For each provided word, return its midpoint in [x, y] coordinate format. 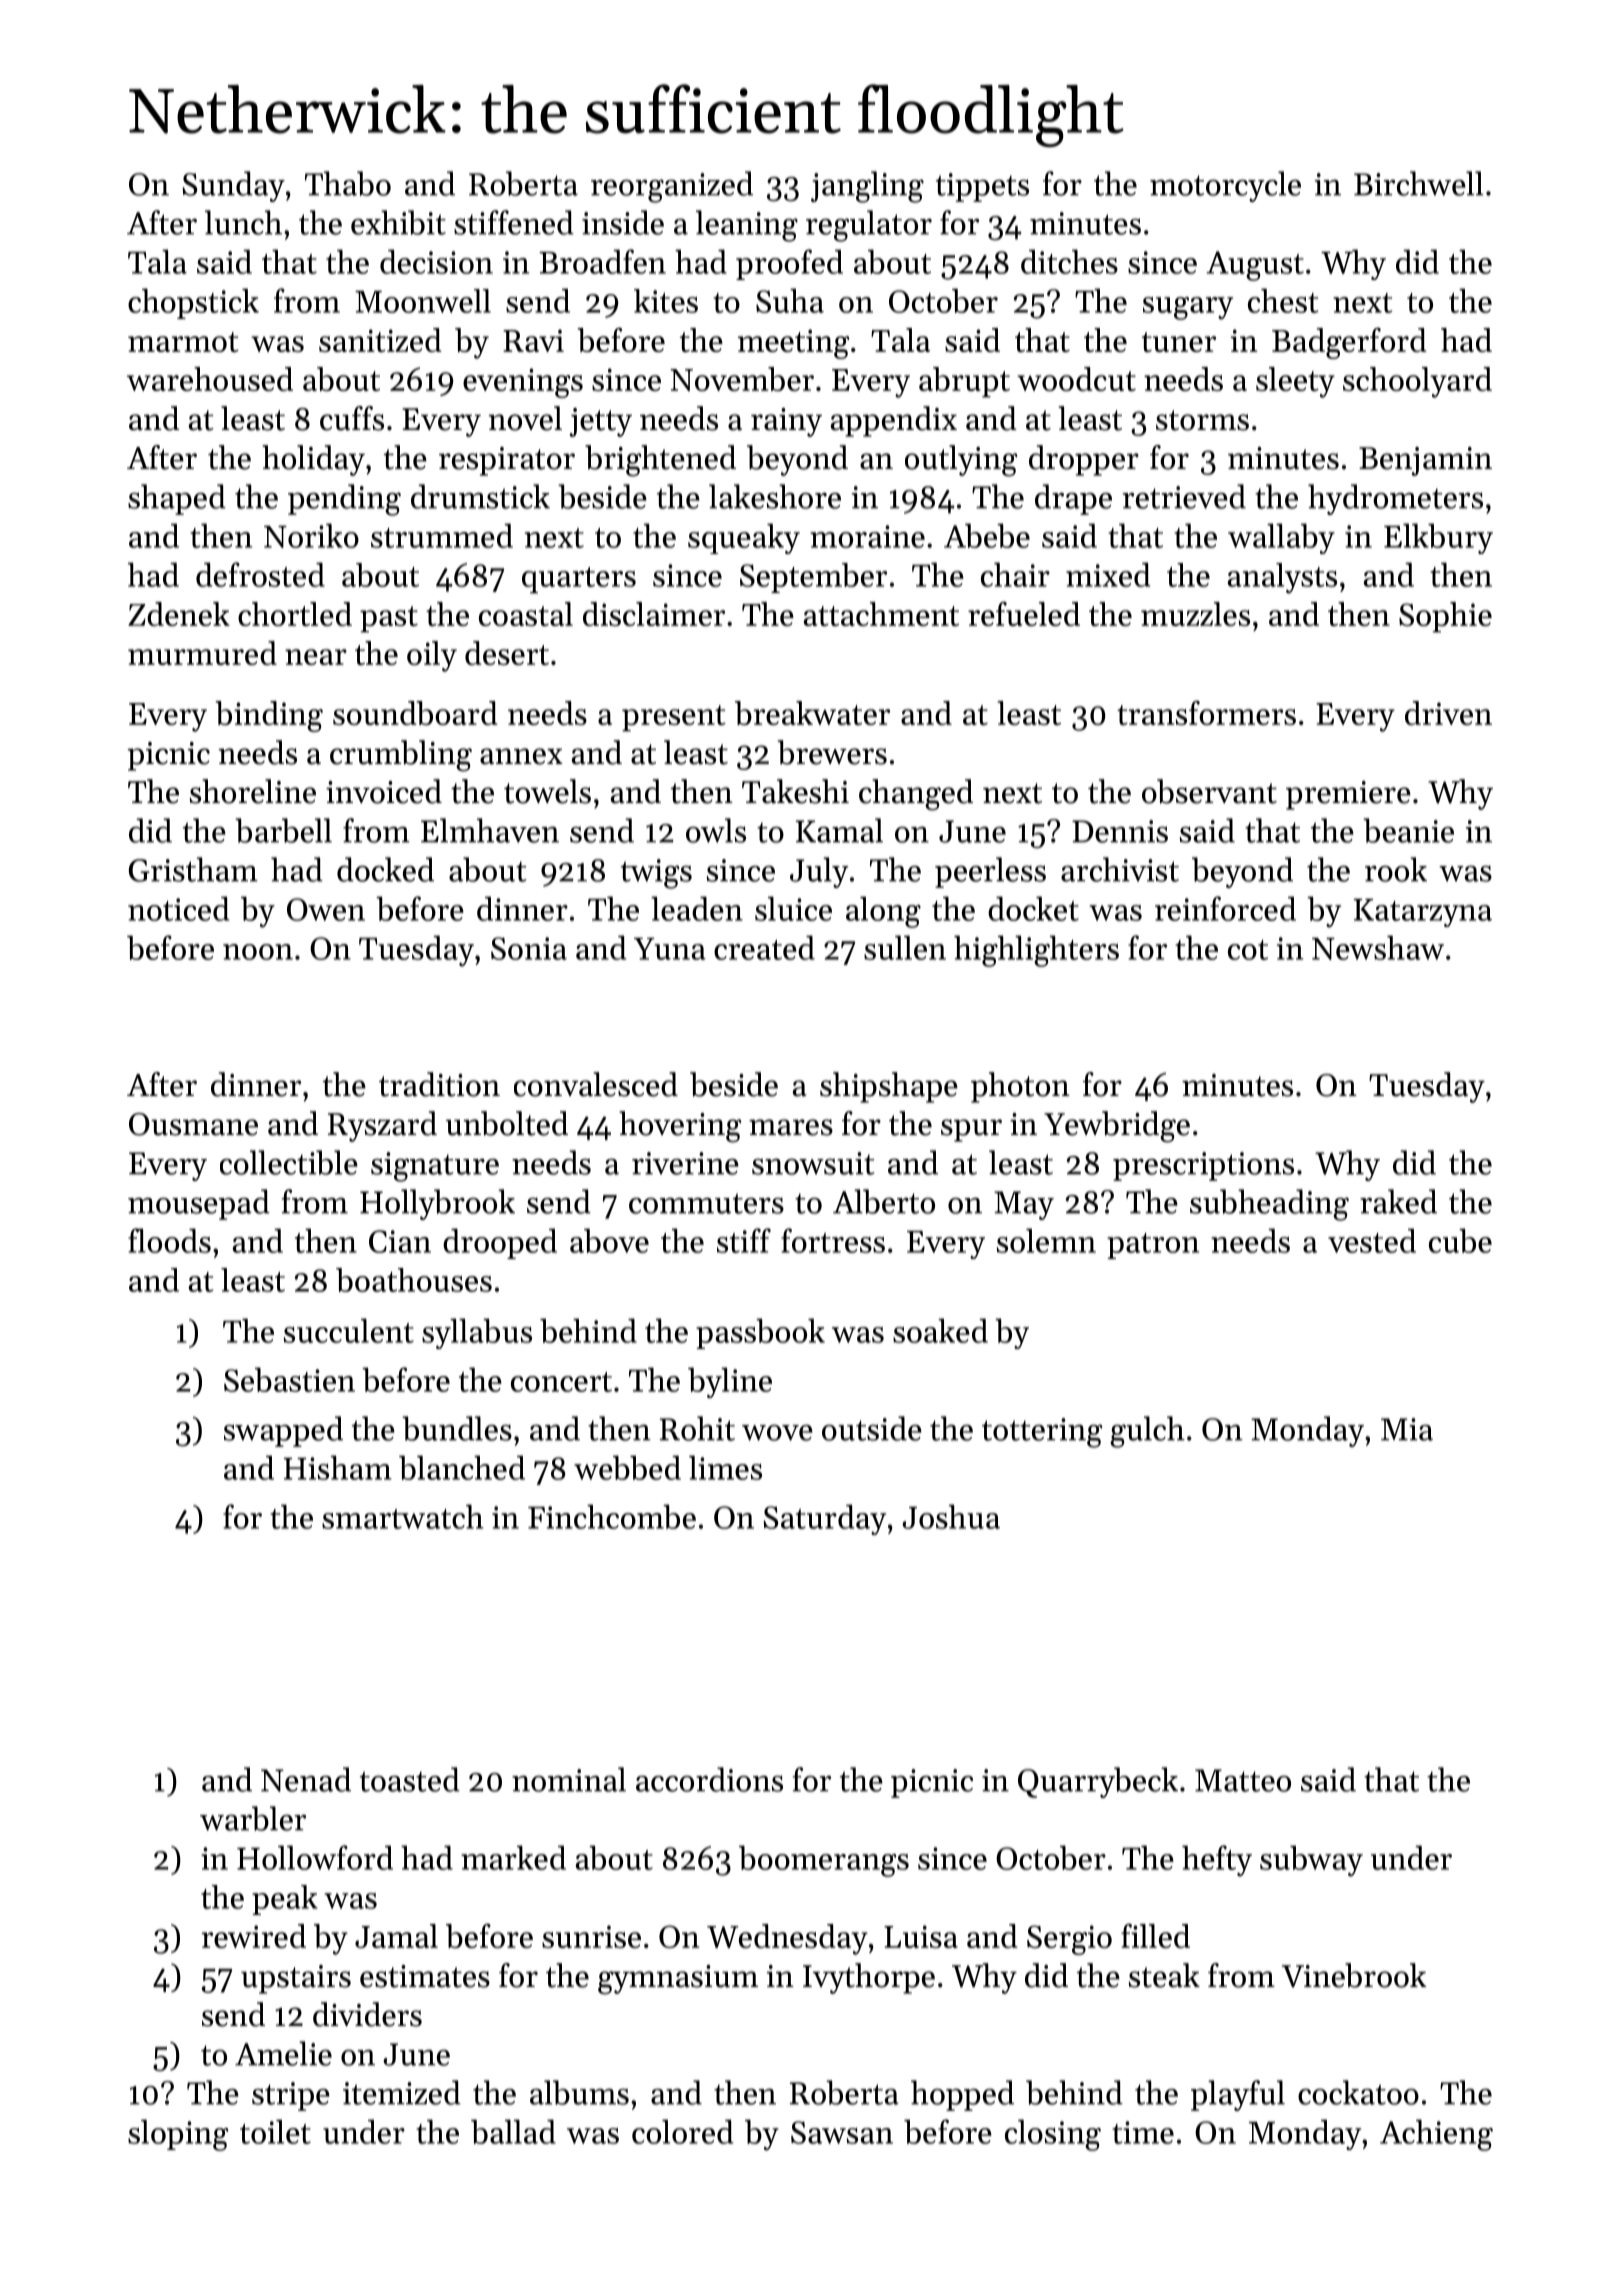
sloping [178, 2135]
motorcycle [1225, 186]
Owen [326, 909]
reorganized [672, 187]
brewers [832, 752]
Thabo [348, 183]
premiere [1348, 795]
